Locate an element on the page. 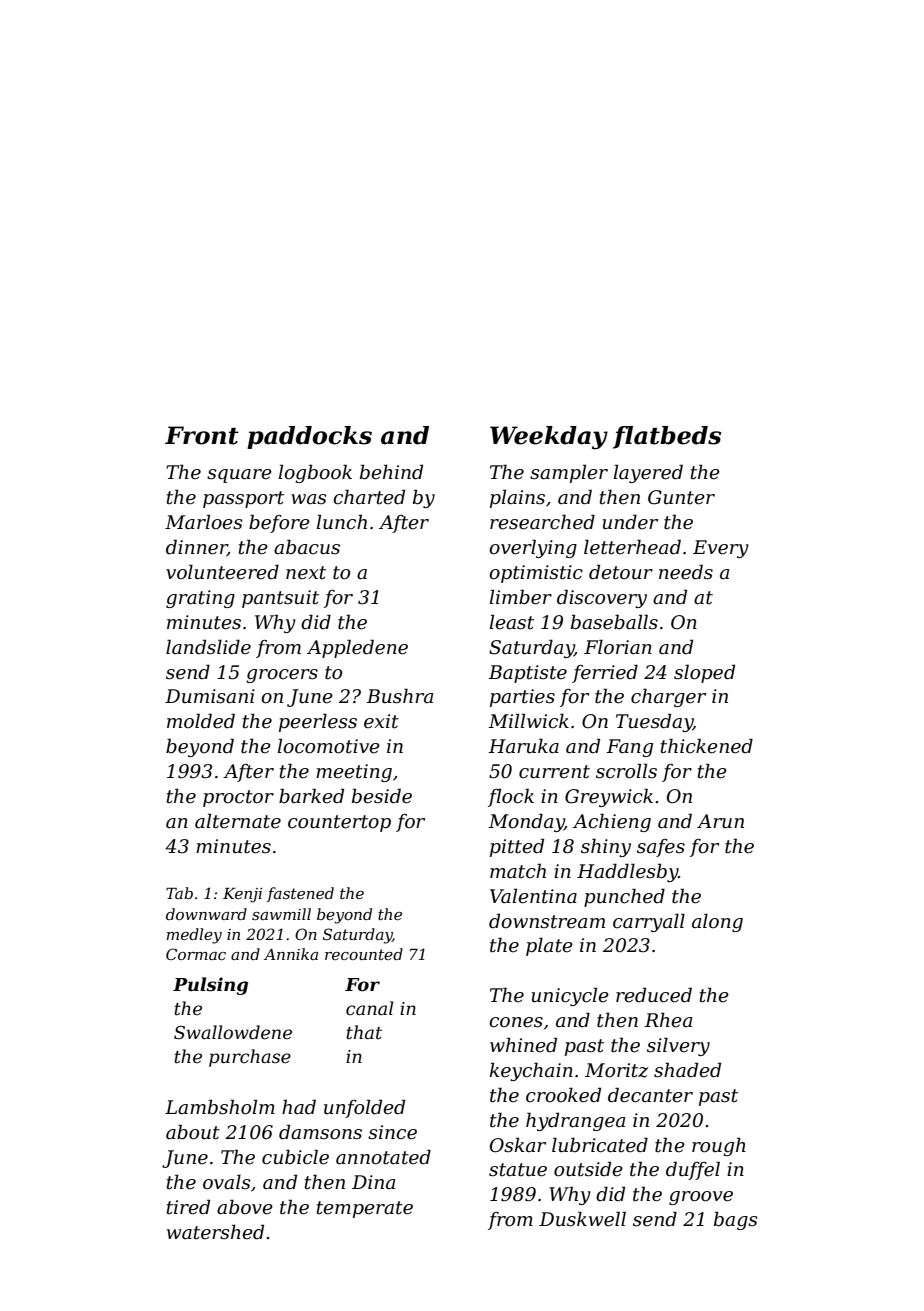 Image resolution: width=924 pixels, height=1311 pixels. behind is located at coordinates (391, 472).
